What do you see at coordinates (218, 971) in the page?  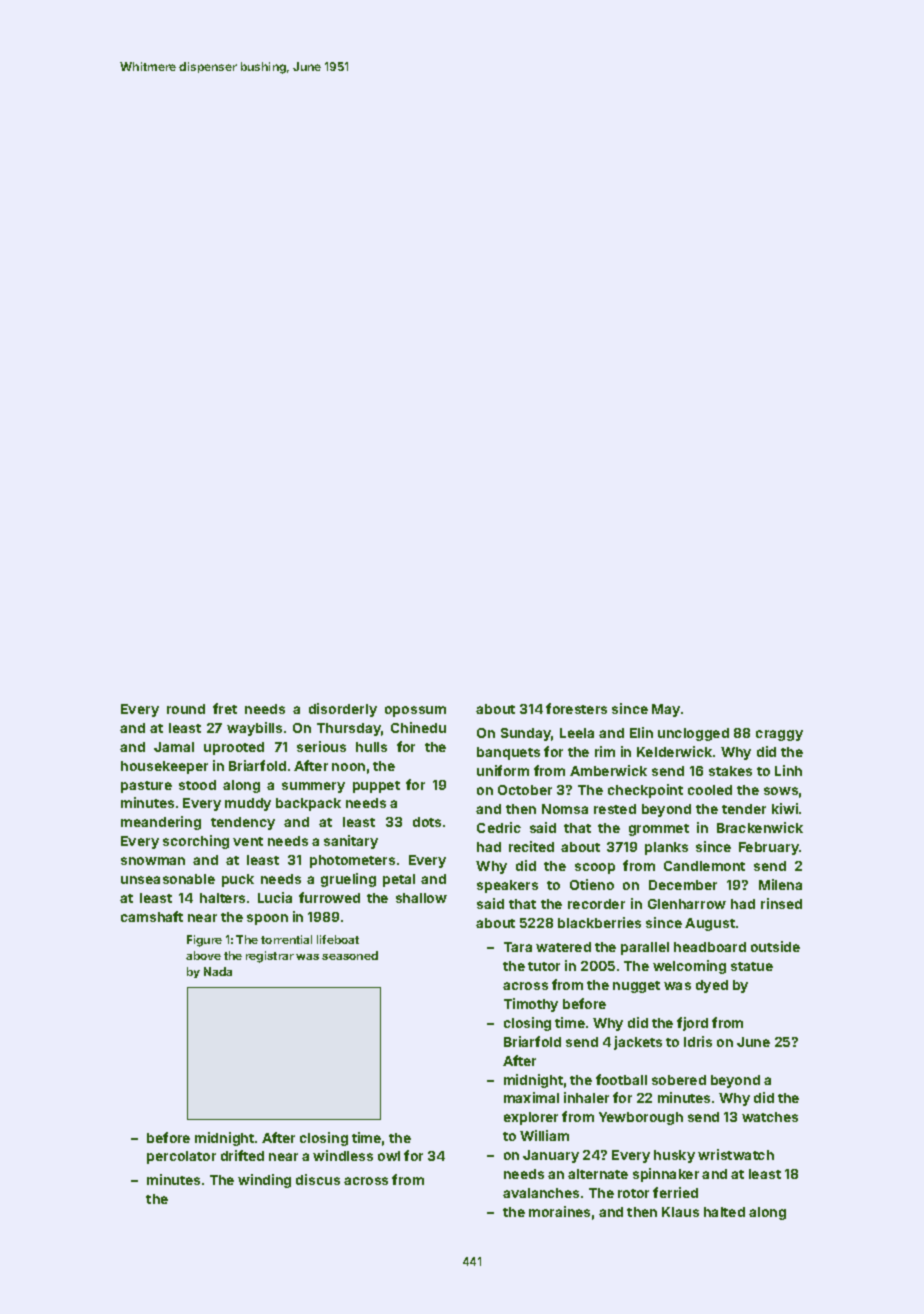 I see `Nada` at bounding box center [218, 971].
